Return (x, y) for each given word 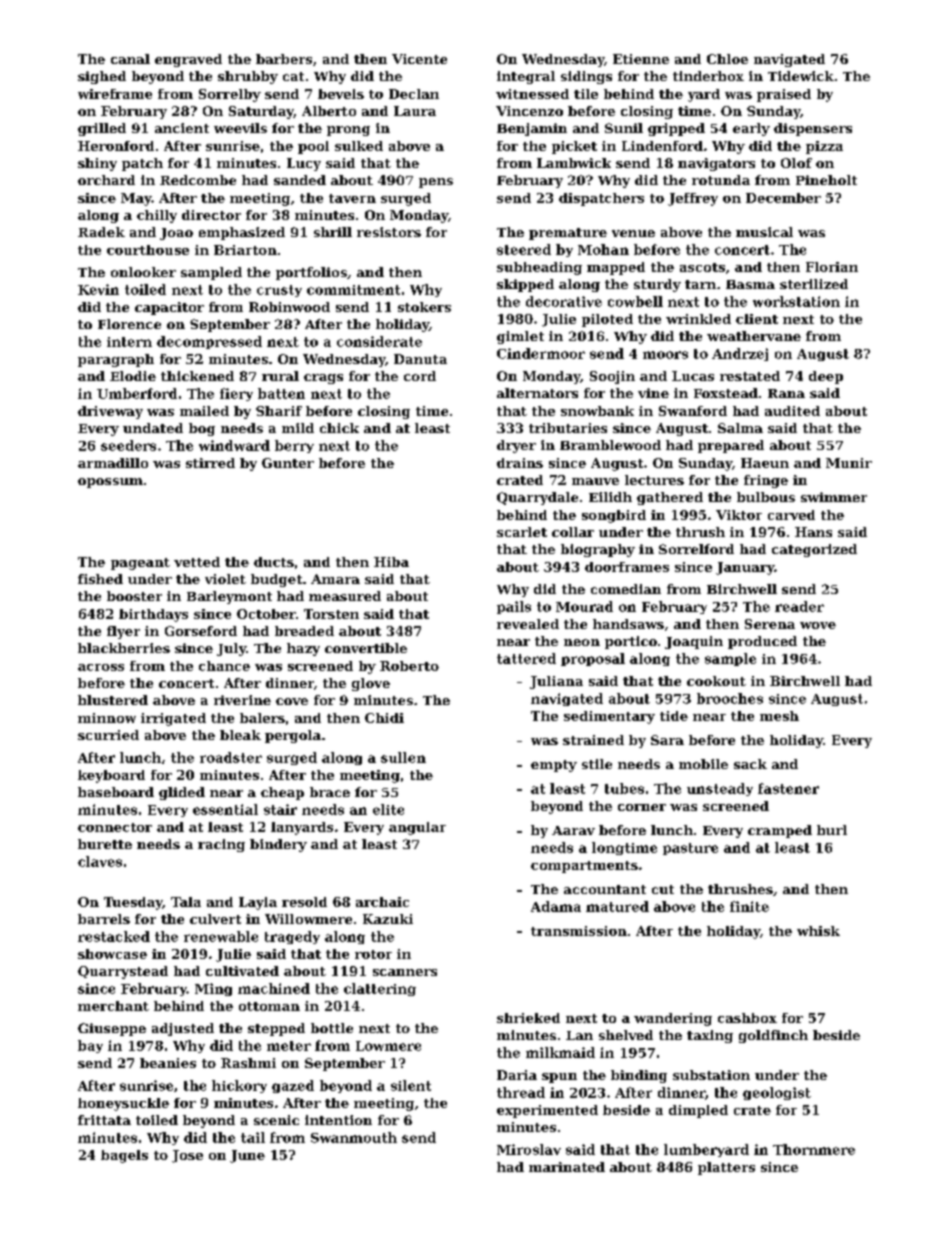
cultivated (242, 971)
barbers (284, 59)
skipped (525, 285)
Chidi (384, 718)
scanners (405, 972)
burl (832, 830)
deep (826, 377)
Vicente (419, 59)
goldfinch (773, 1036)
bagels (124, 1156)
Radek (101, 232)
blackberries (124, 648)
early (751, 129)
